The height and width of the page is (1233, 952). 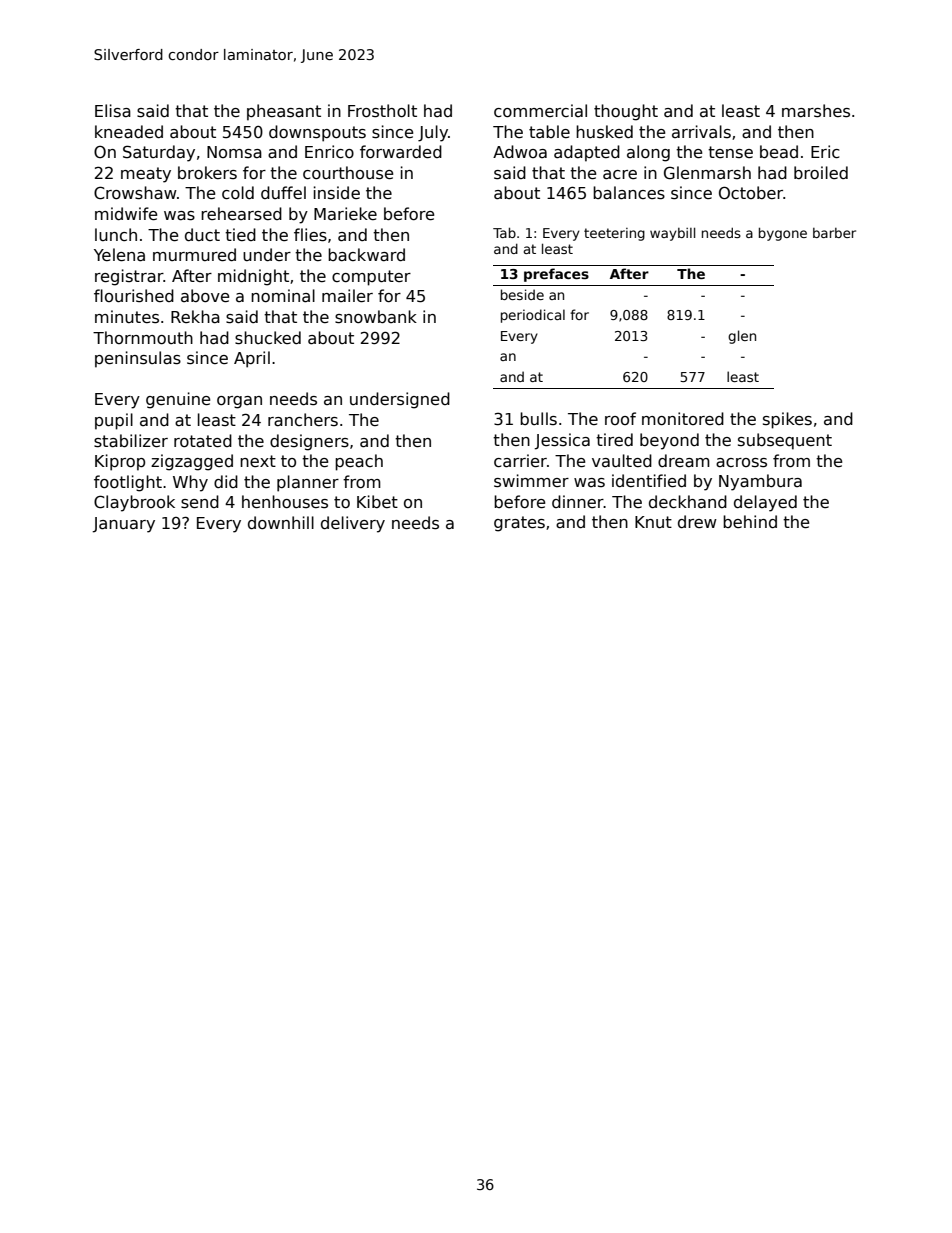 I want to click on January, so click(x=123, y=525).
